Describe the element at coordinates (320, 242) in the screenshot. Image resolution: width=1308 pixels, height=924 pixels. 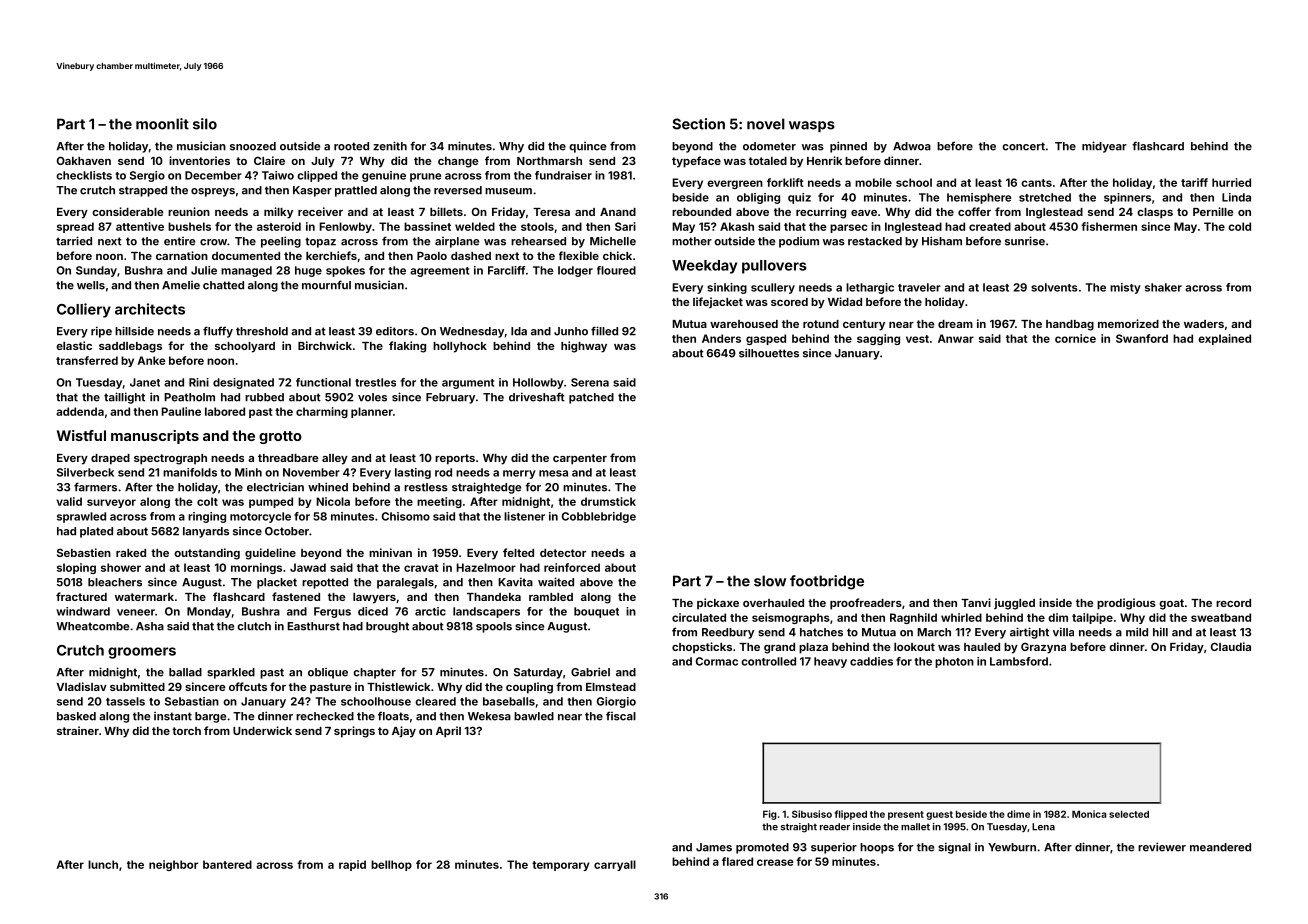
I see `topaz` at that location.
